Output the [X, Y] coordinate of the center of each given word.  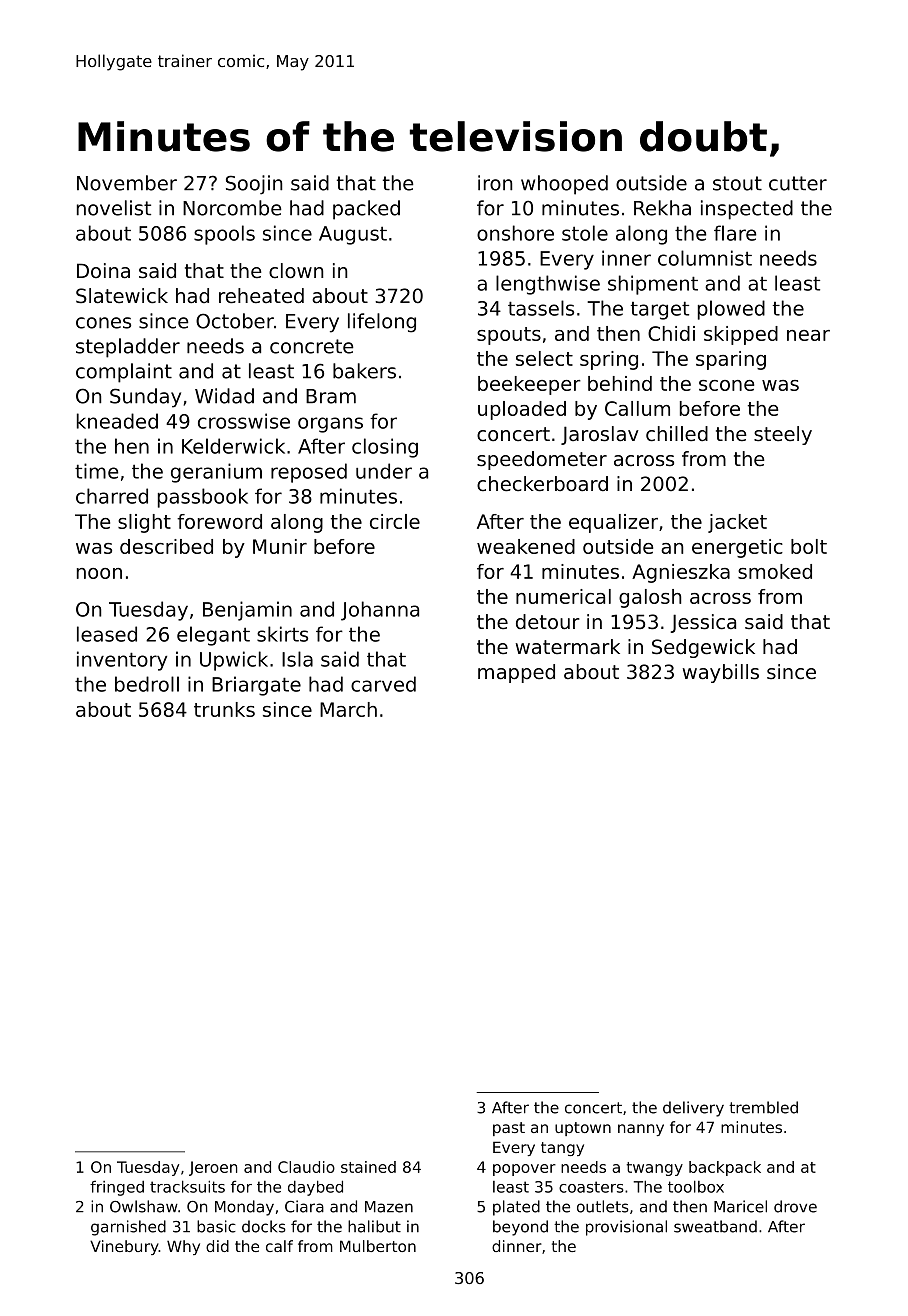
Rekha [662, 208]
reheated [261, 296]
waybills [721, 673]
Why [183, 1247]
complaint [124, 373]
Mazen [389, 1207]
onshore [515, 233]
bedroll [147, 684]
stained [368, 1167]
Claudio [306, 1167]
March [348, 709]
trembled [763, 1107]
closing [385, 448]
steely [783, 435]
